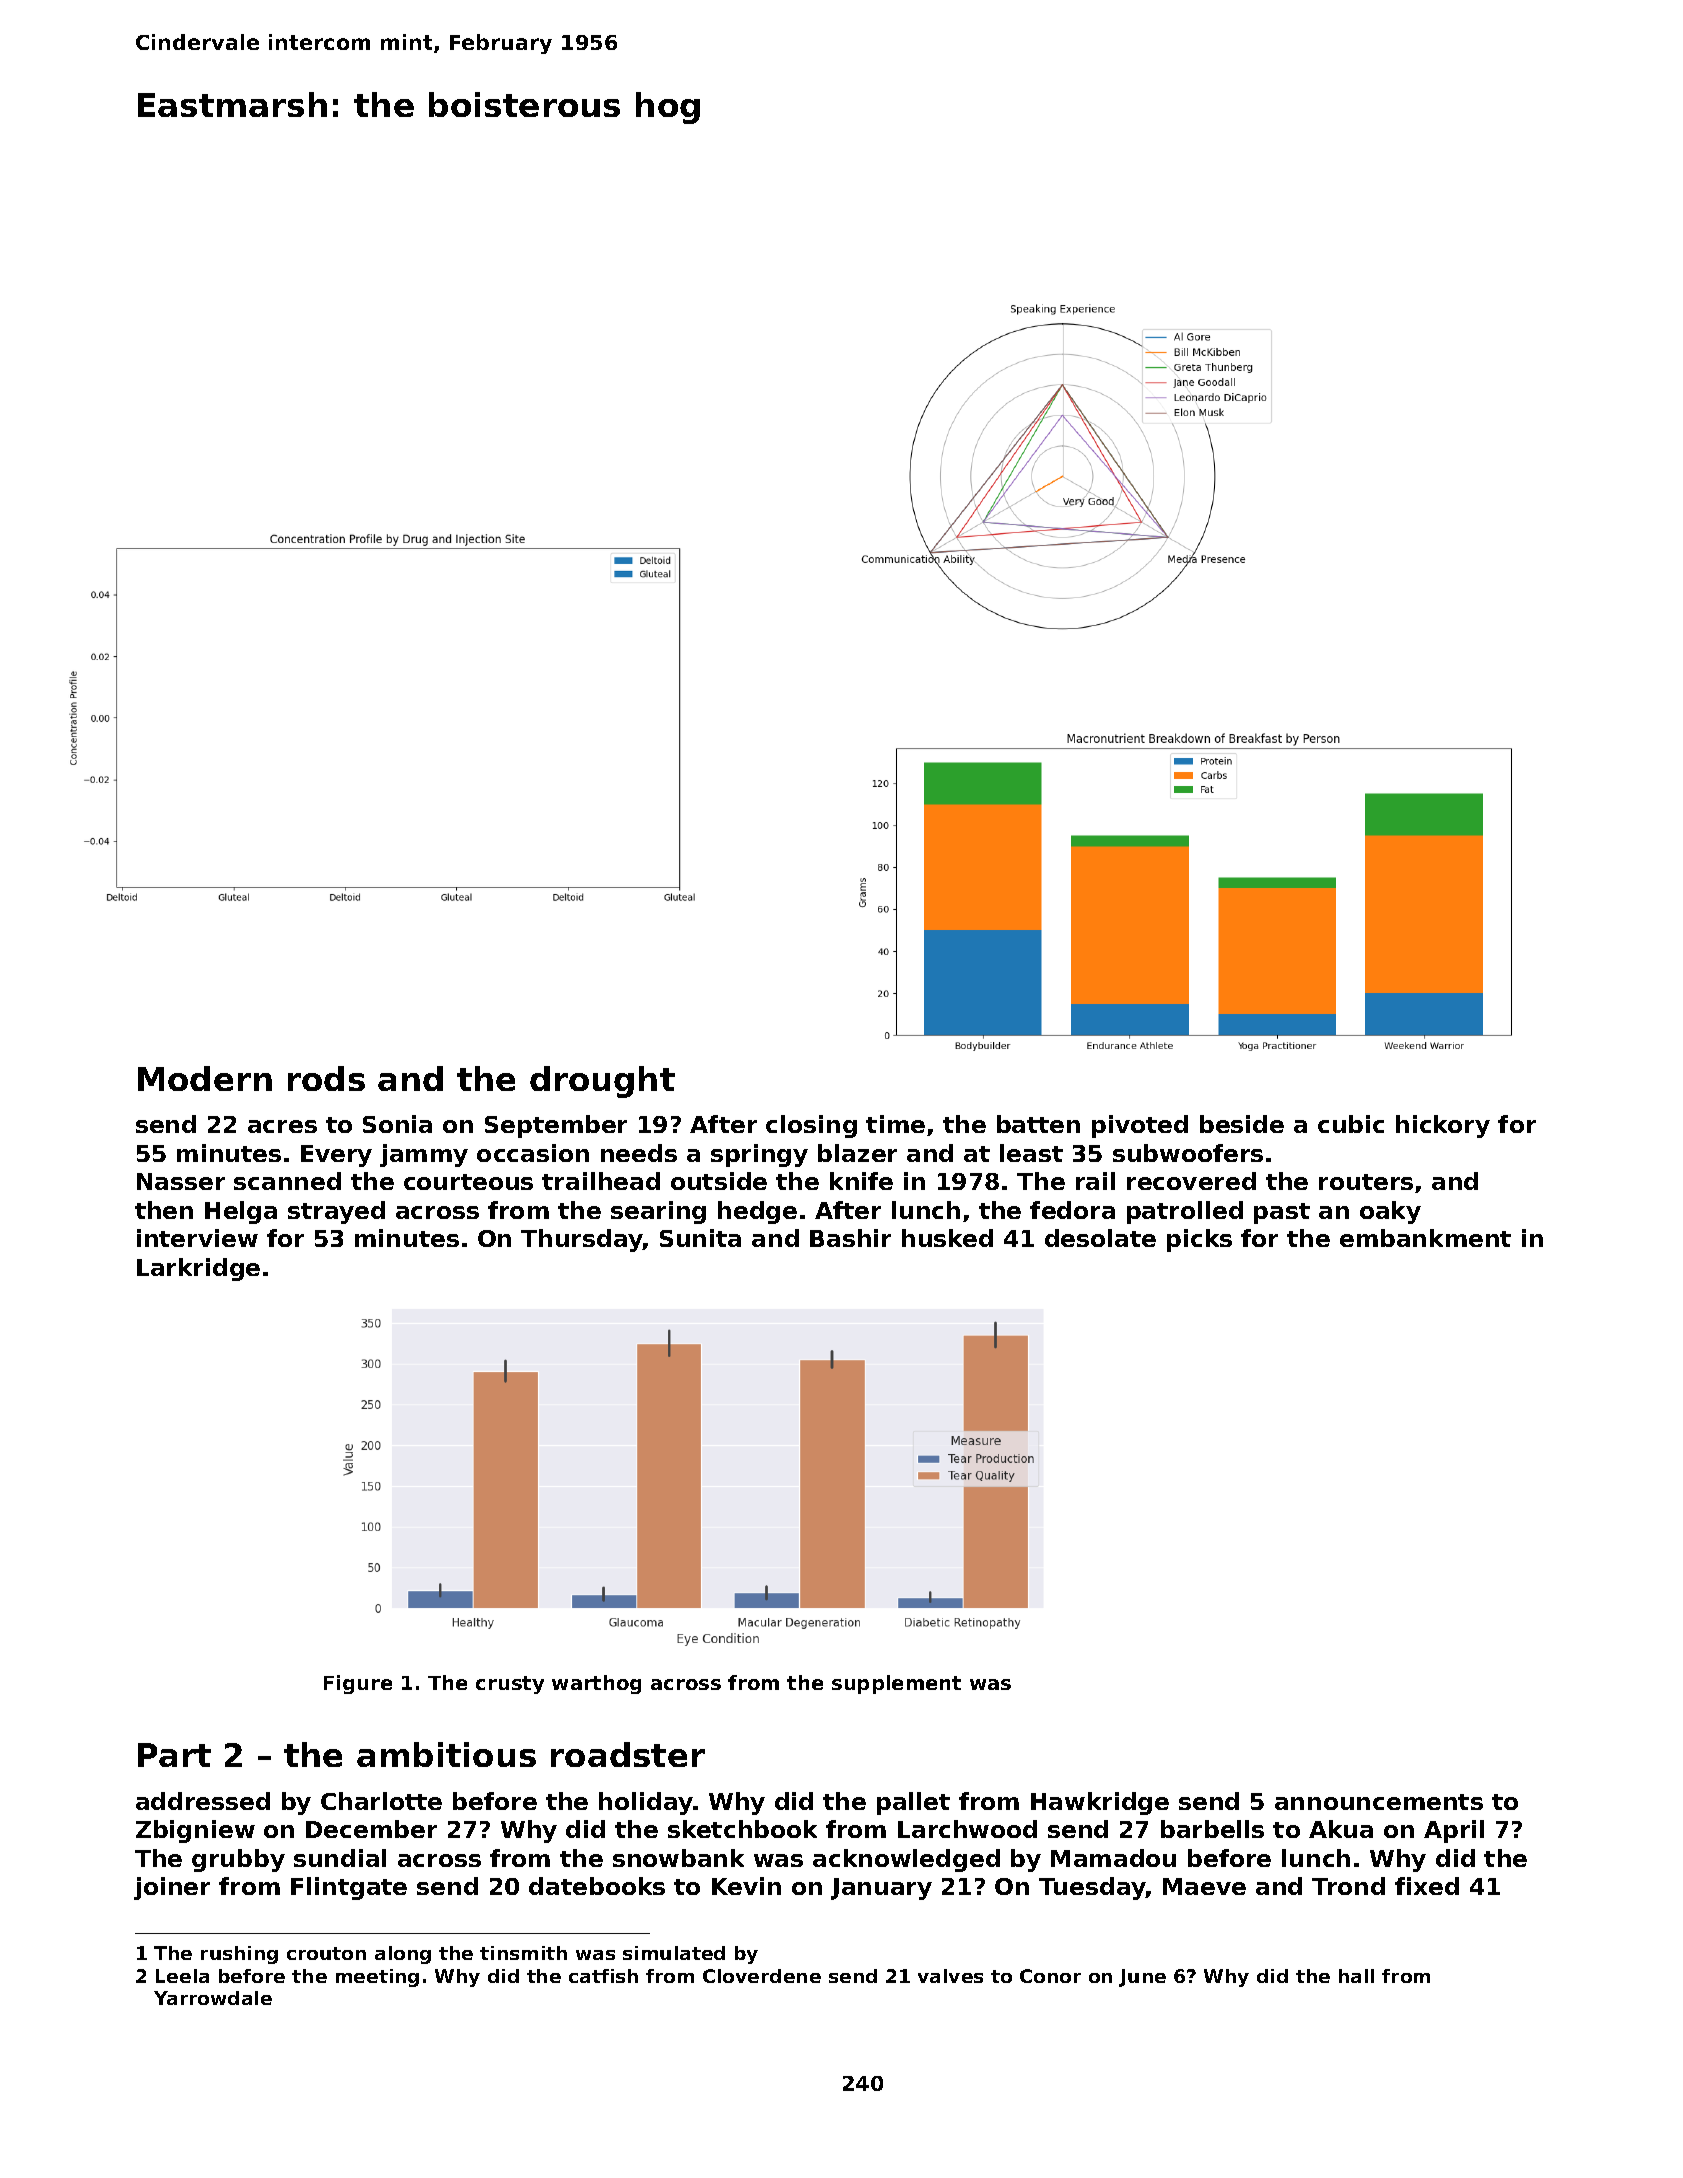  Describe the element at coordinates (1113, 1858) in the screenshot. I see `Mamadou` at that location.
